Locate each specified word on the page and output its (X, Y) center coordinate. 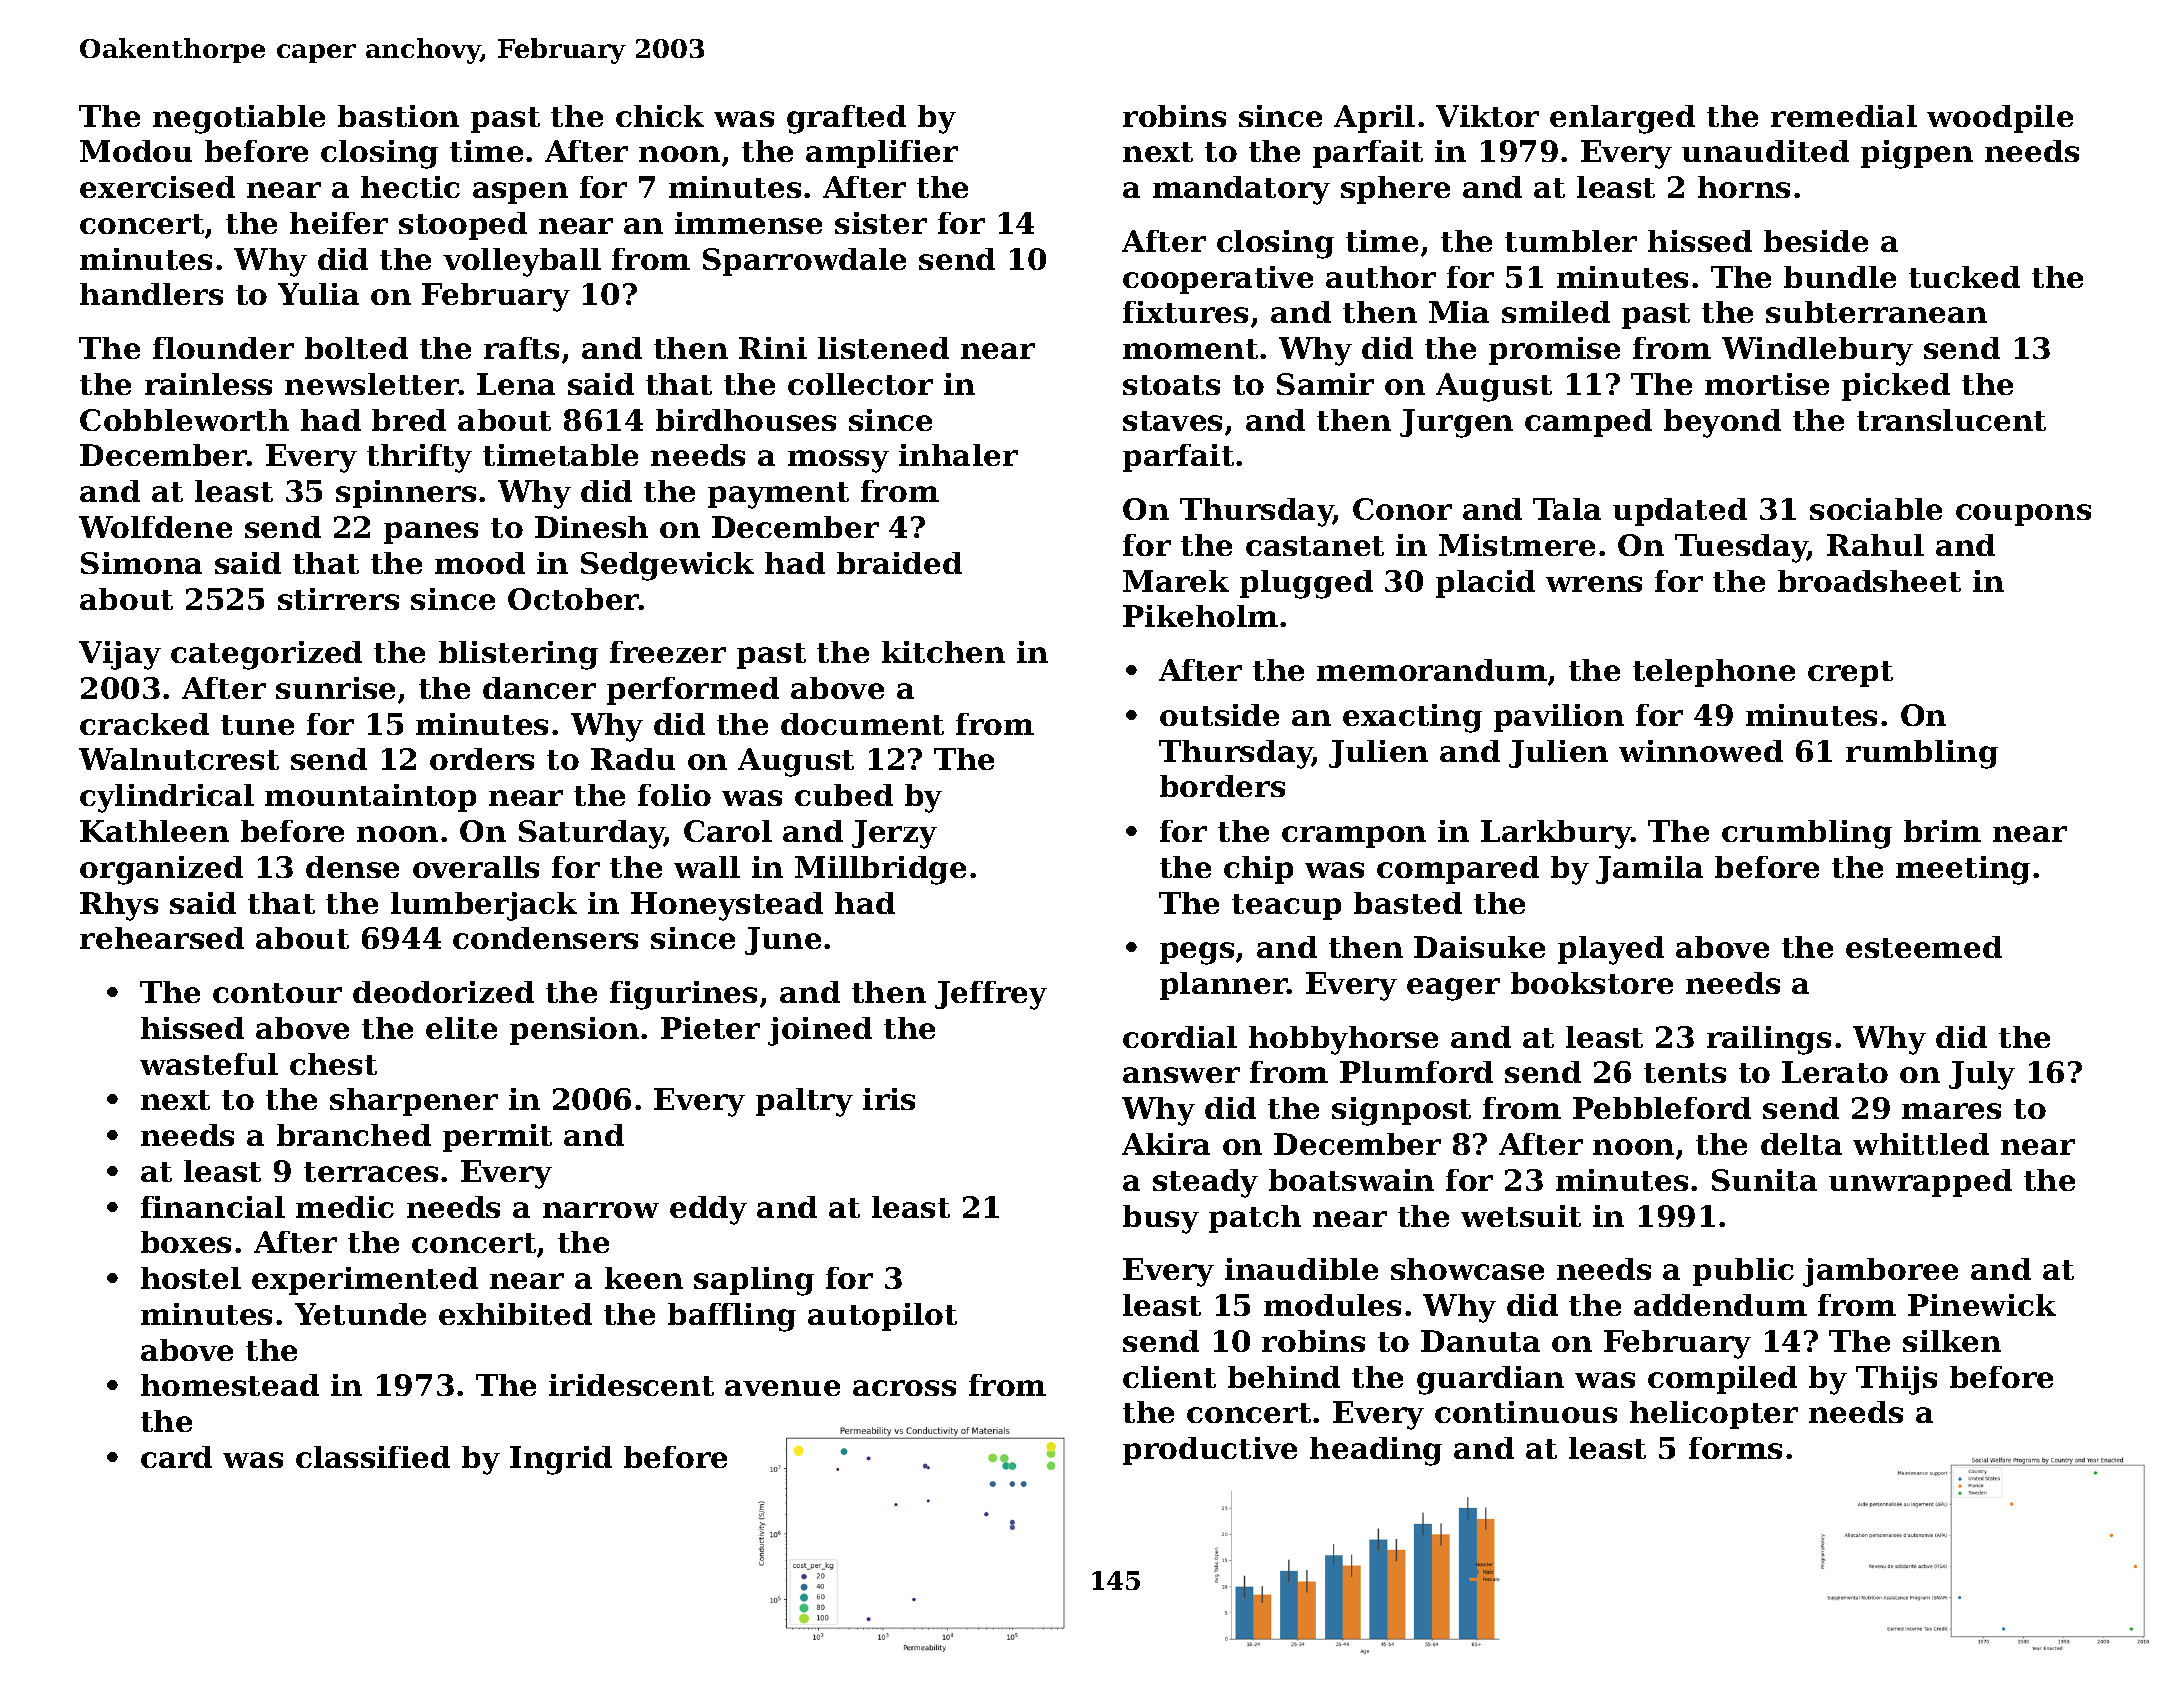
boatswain (1351, 1180)
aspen (520, 193)
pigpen (1917, 154)
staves (1172, 421)
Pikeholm (1200, 616)
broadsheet (1869, 581)
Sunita (1764, 1180)
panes (431, 533)
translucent (1951, 420)
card (176, 1457)
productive (1210, 1451)
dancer (539, 688)
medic (345, 1207)
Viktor (1487, 116)
